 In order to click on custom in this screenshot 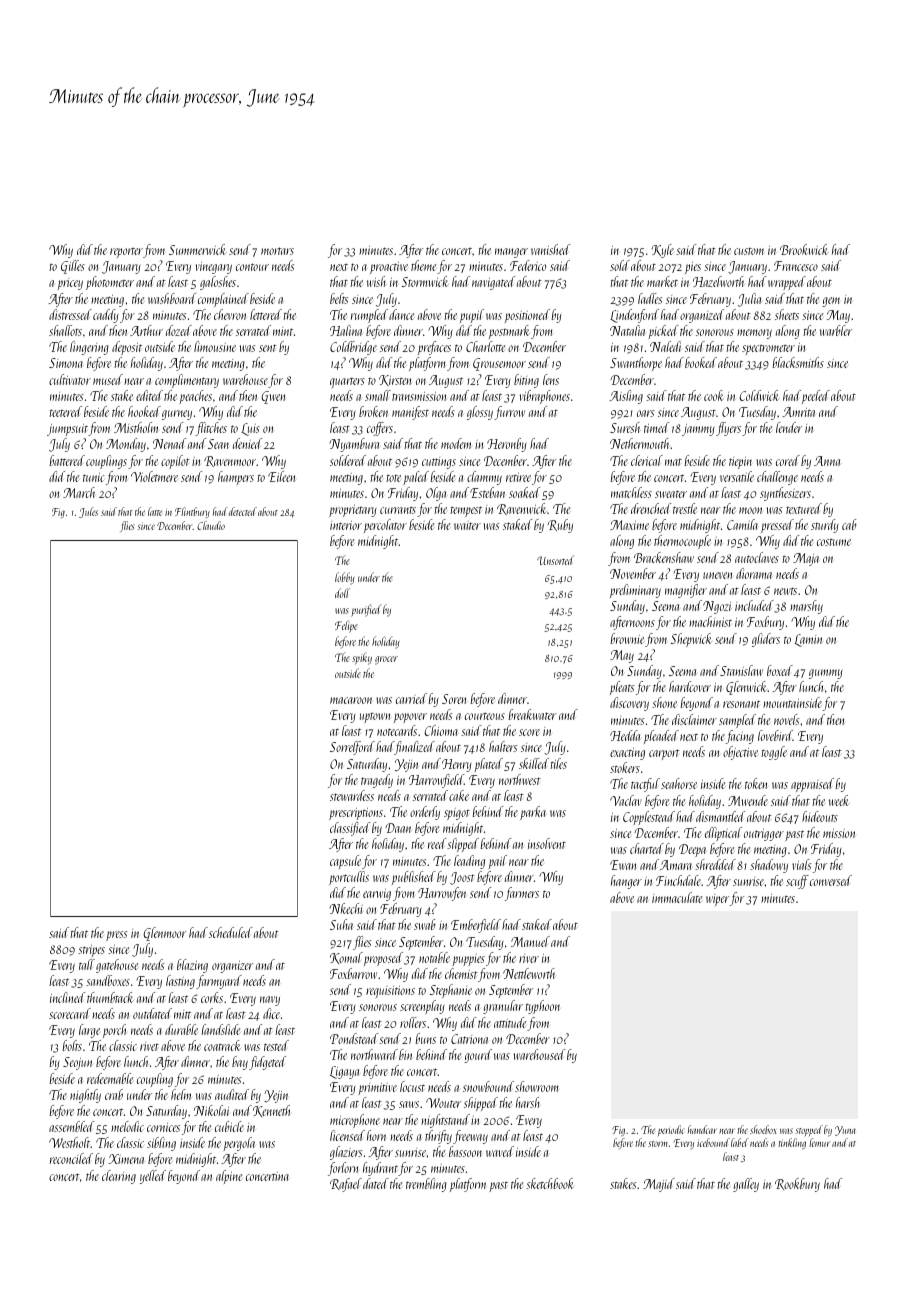, I will do `click(749, 251)`.
